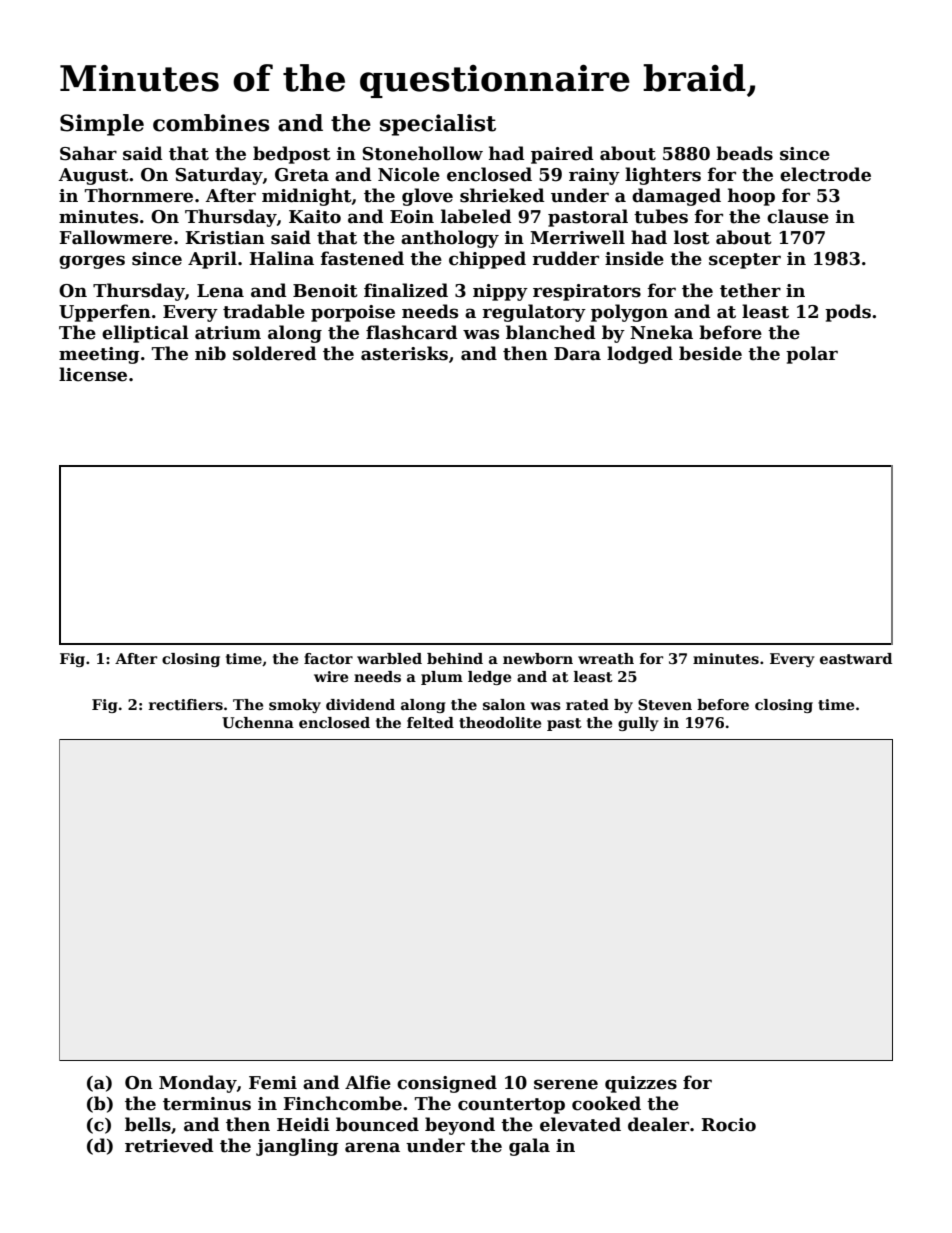  I want to click on bells, so click(148, 1124).
